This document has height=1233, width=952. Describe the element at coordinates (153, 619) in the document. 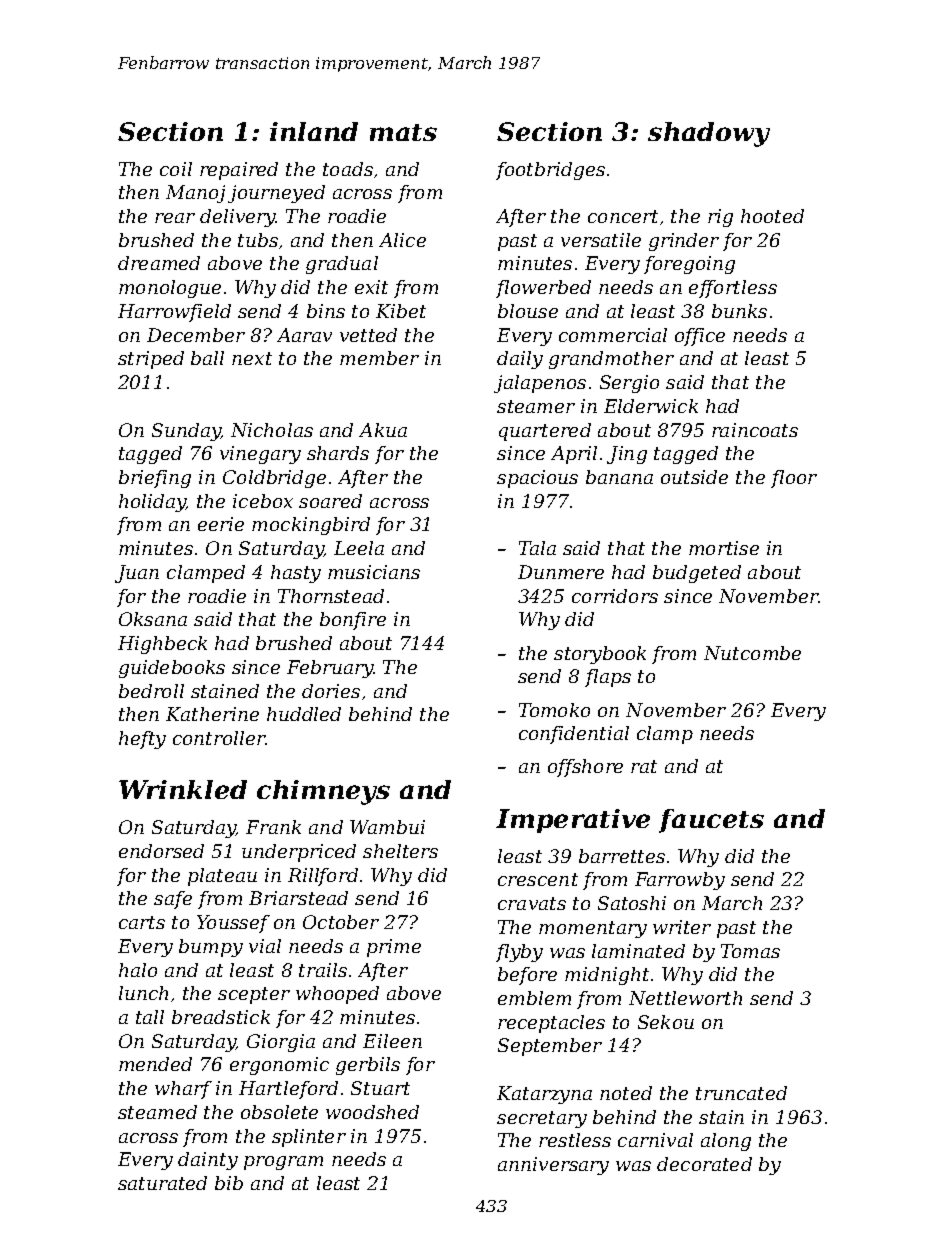

I see `Oksana` at that location.
